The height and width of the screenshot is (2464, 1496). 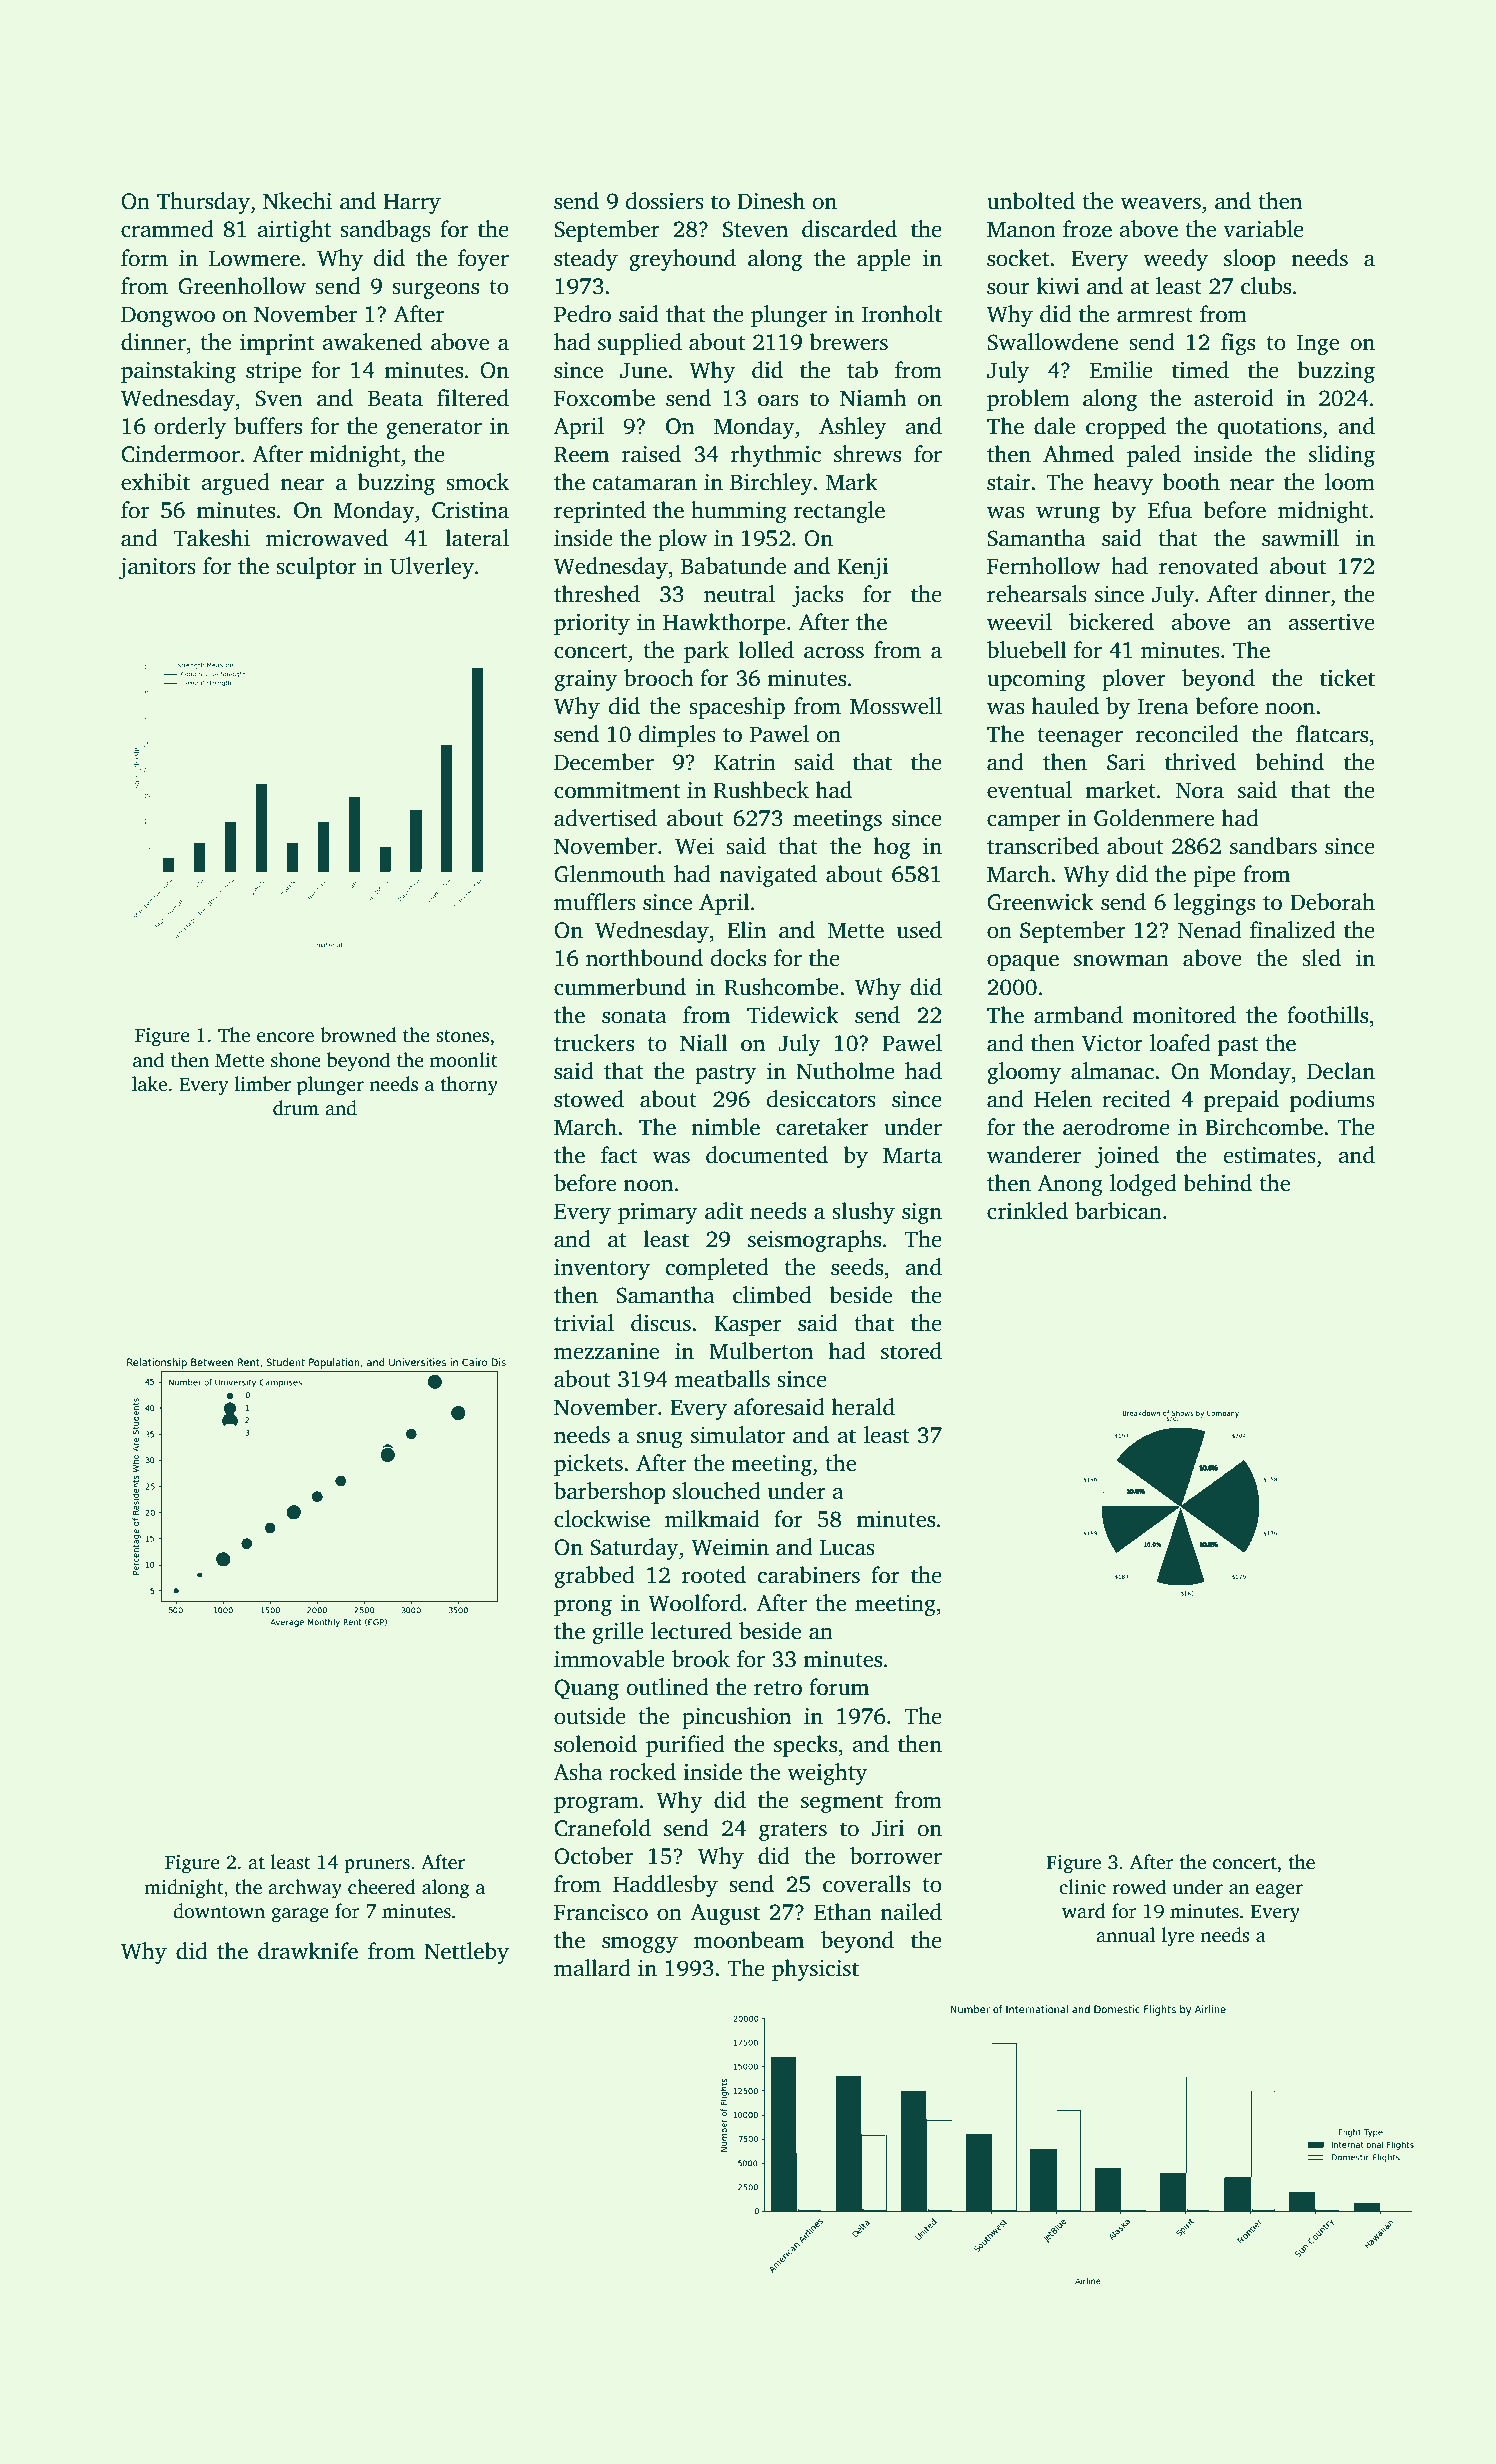 What do you see at coordinates (296, 1108) in the screenshot?
I see `drum` at bounding box center [296, 1108].
